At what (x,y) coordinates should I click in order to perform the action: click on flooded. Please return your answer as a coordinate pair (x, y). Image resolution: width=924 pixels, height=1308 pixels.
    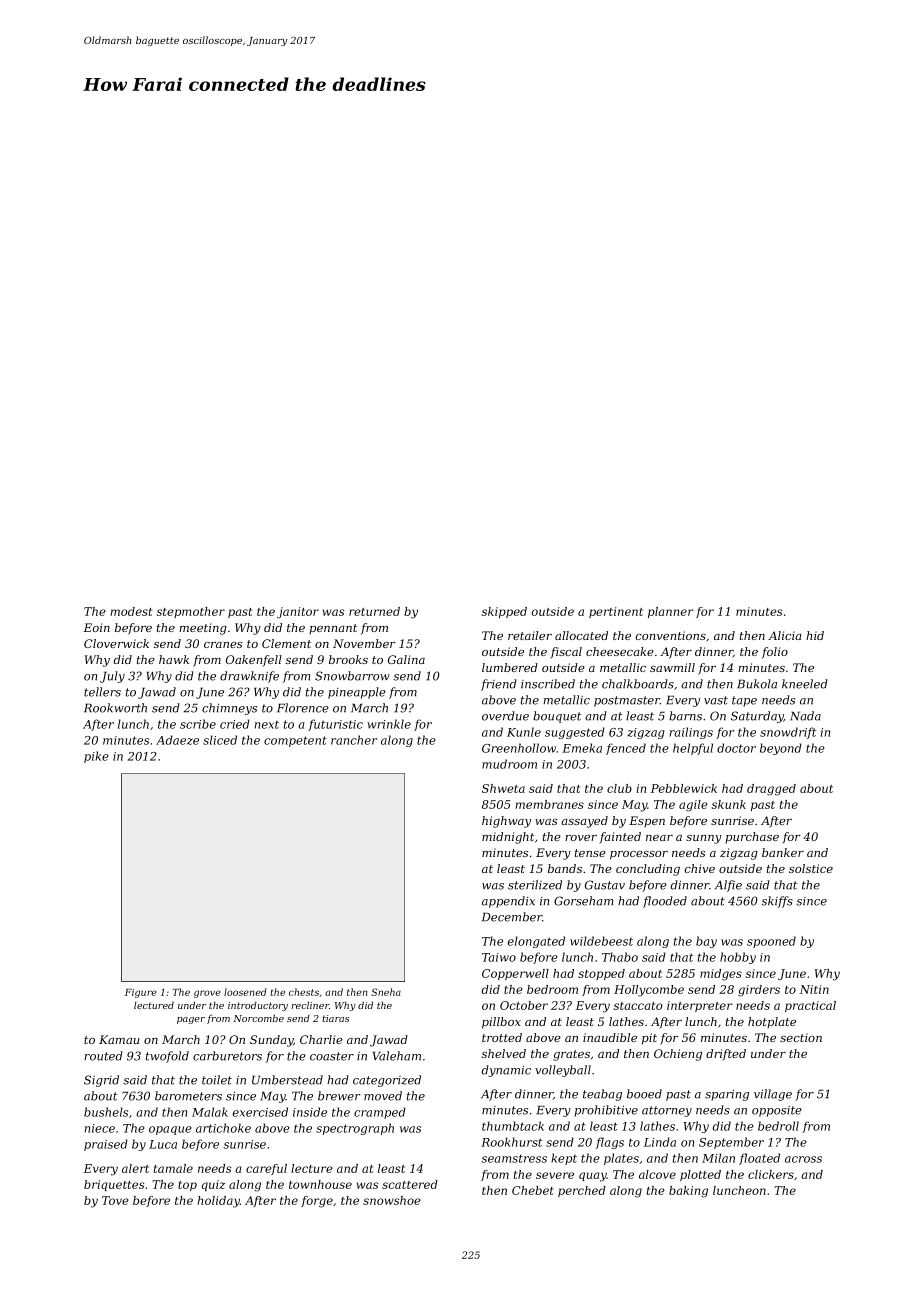
    Looking at the image, I should click on (665, 902).
